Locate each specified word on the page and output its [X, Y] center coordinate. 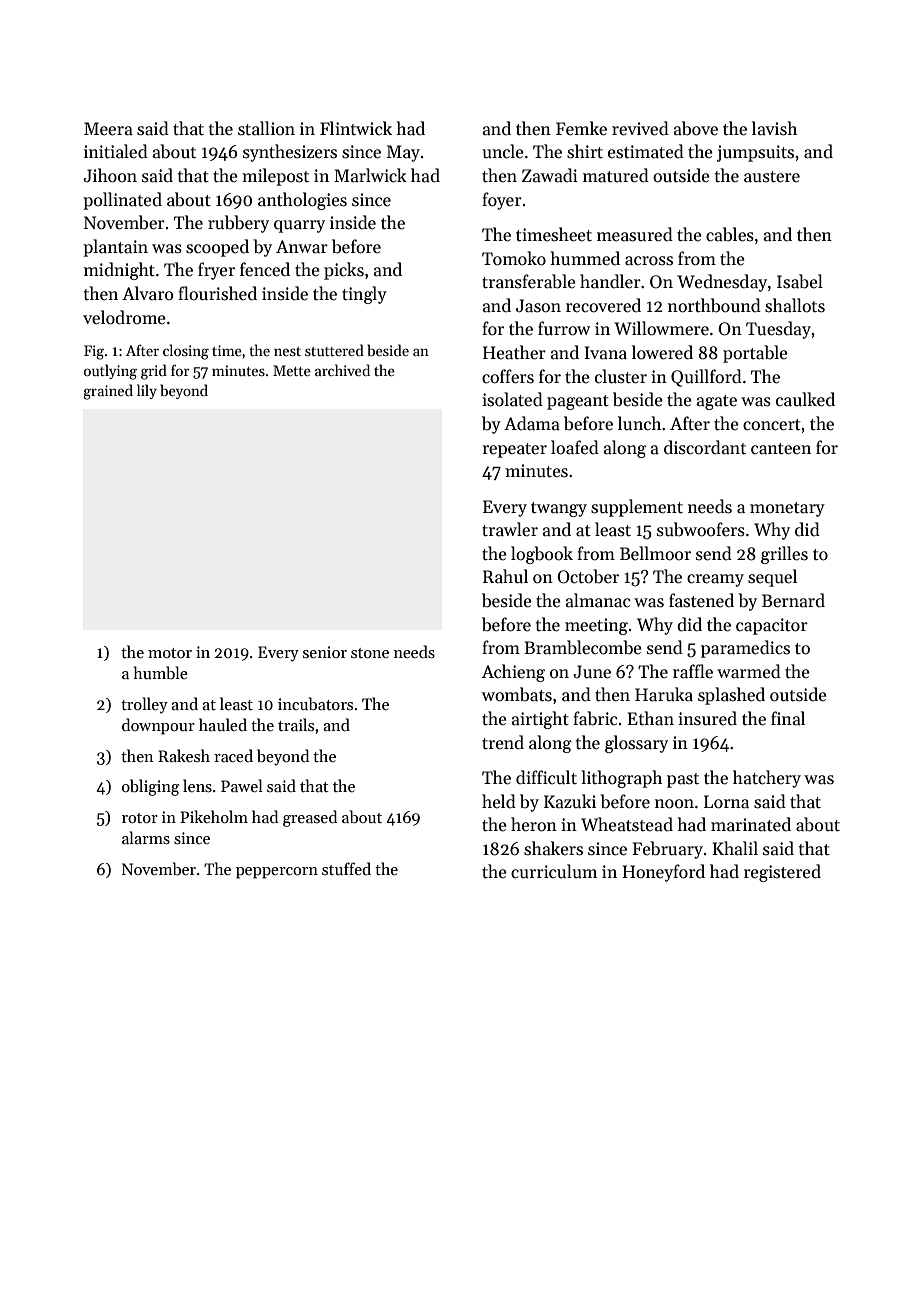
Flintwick [356, 128]
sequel [772, 578]
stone [370, 653]
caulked [805, 399]
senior [325, 652]
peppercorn [277, 873]
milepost [275, 177]
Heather [514, 352]
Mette [292, 370]
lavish [774, 128]
